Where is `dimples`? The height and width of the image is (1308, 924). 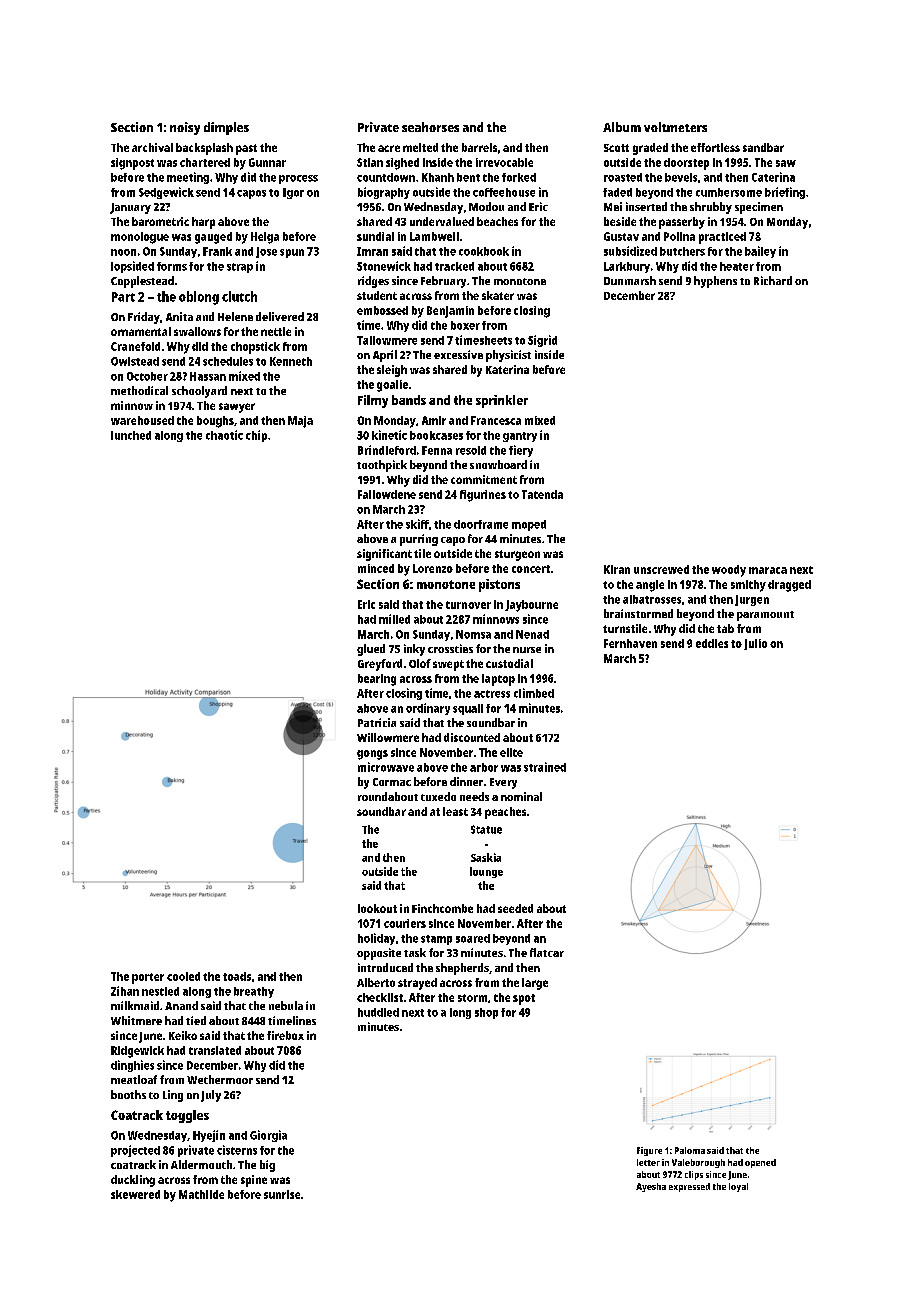
dimples is located at coordinates (226, 128).
